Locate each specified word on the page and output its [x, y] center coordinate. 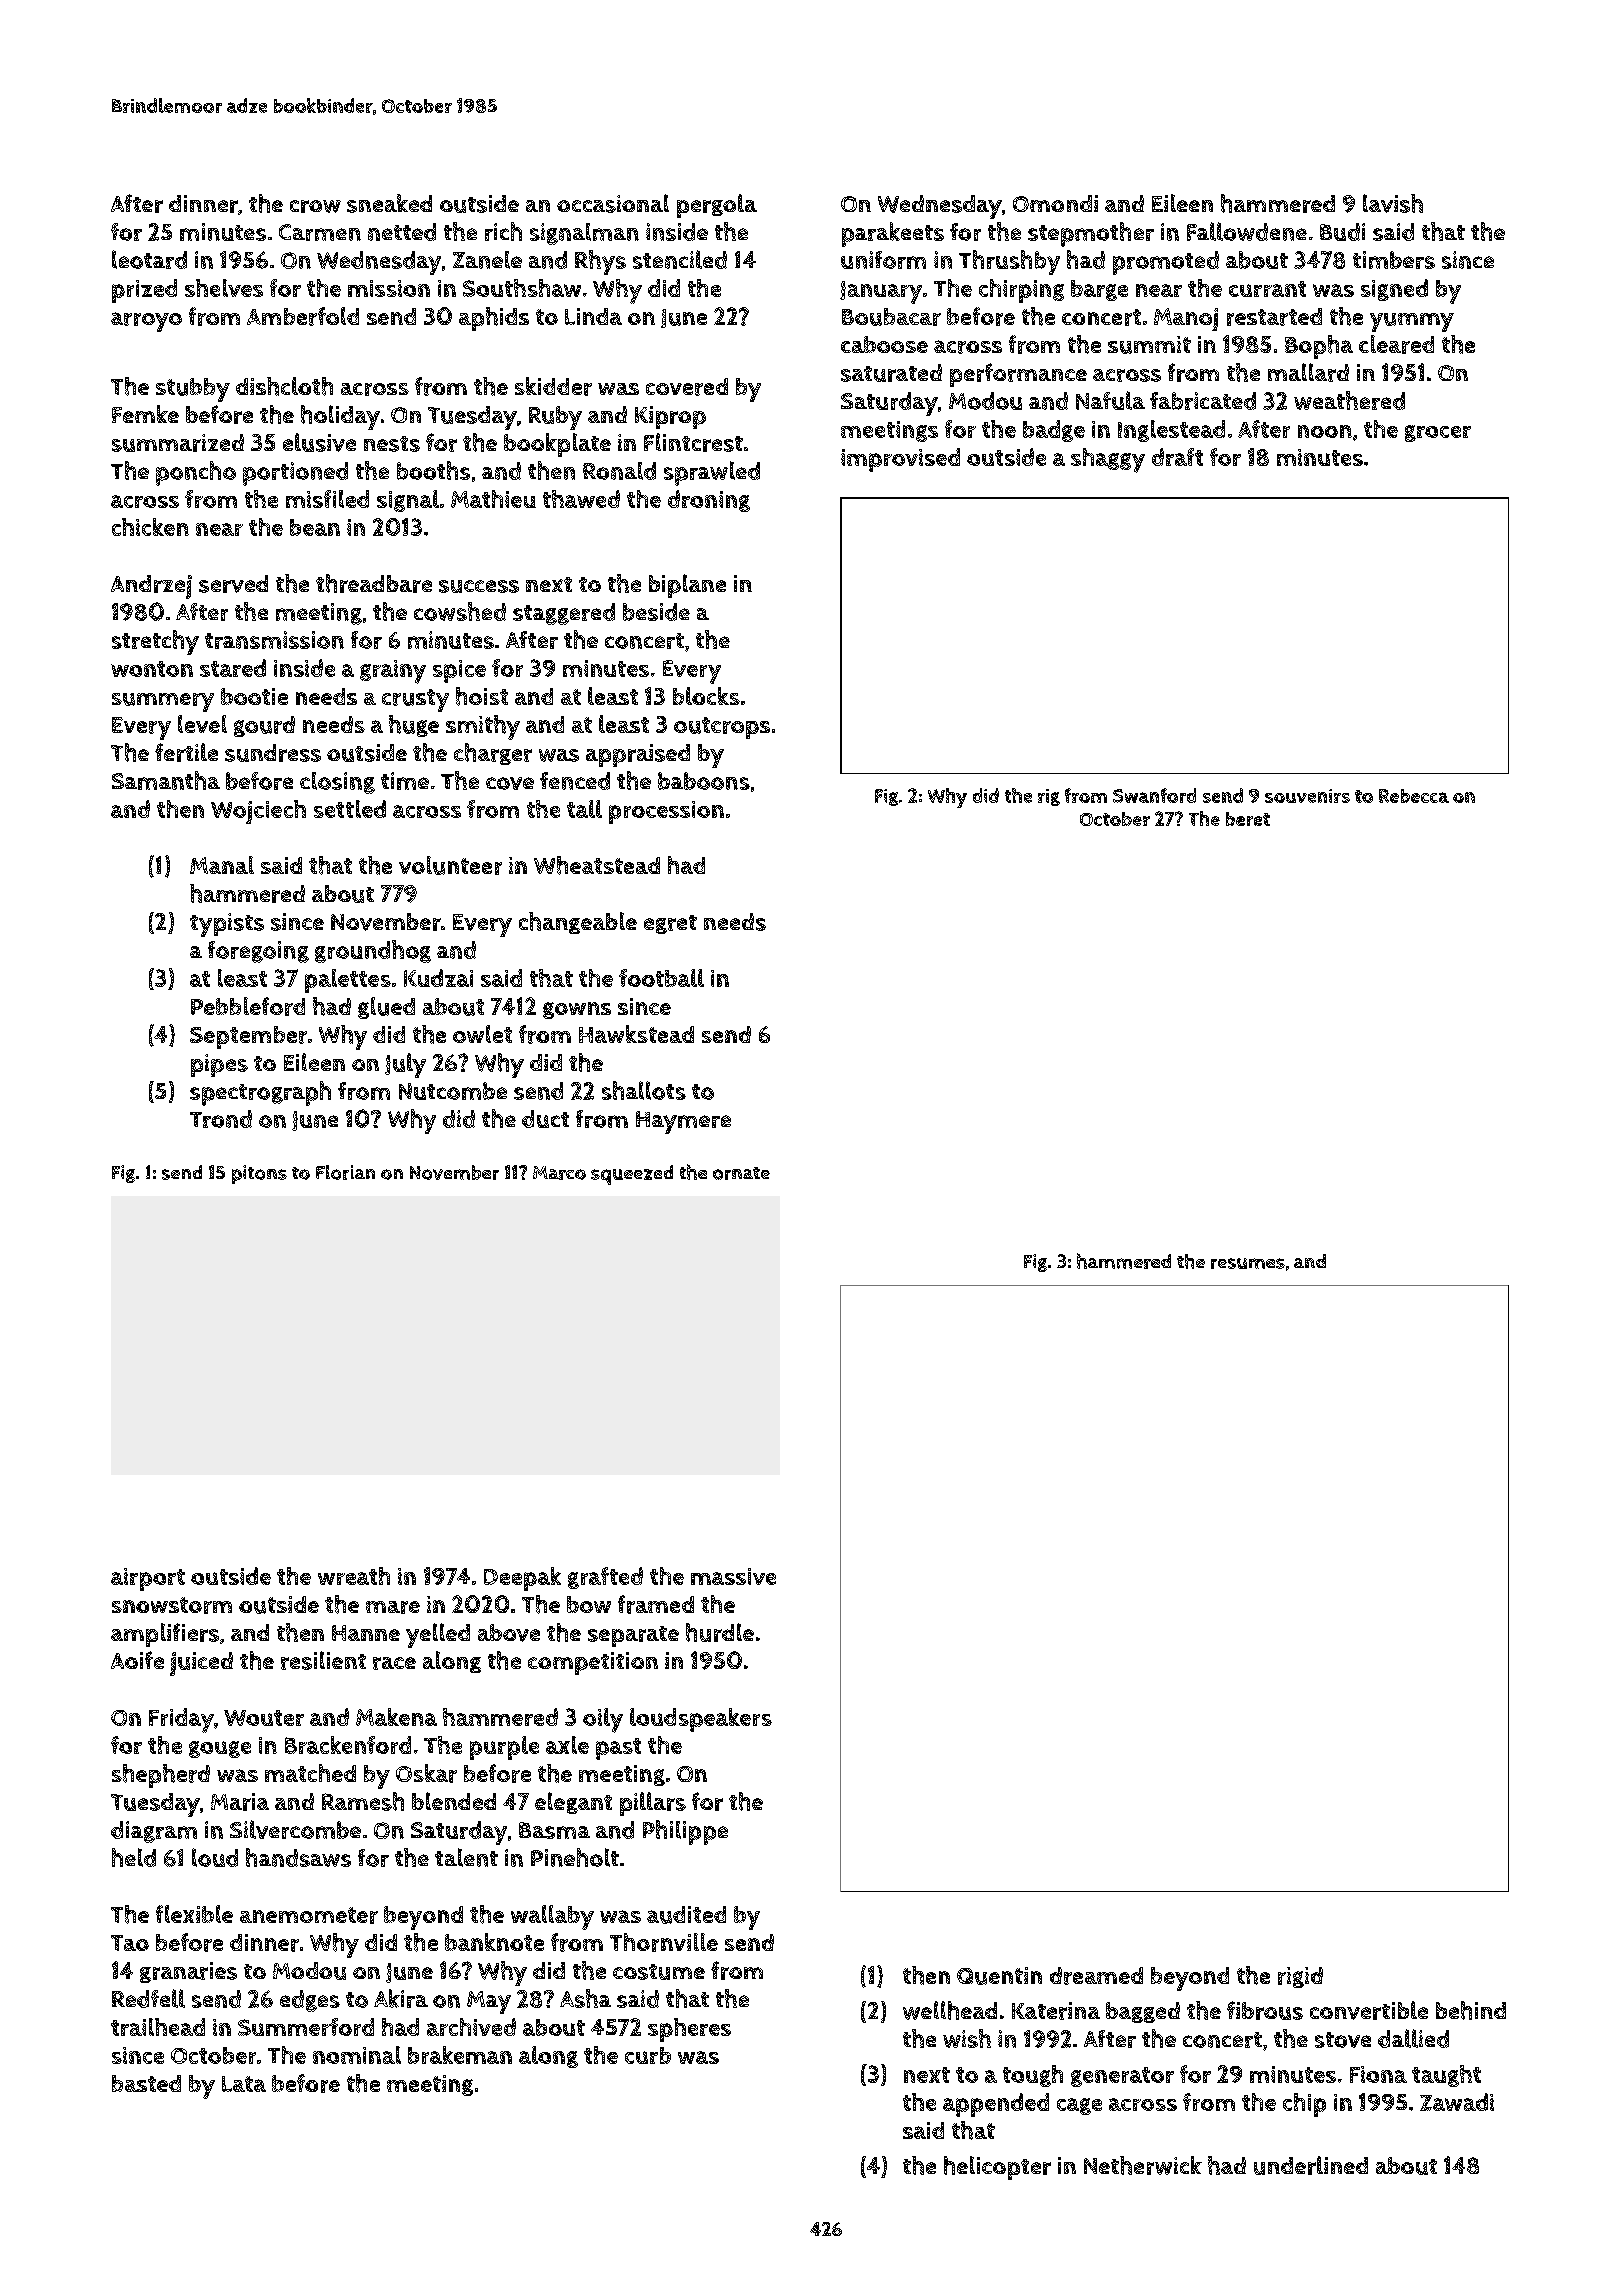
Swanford [1154, 795]
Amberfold [303, 316]
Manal [222, 865]
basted [146, 2083]
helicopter [997, 2168]
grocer [1438, 433]
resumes [1248, 1263]
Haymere [683, 1122]
